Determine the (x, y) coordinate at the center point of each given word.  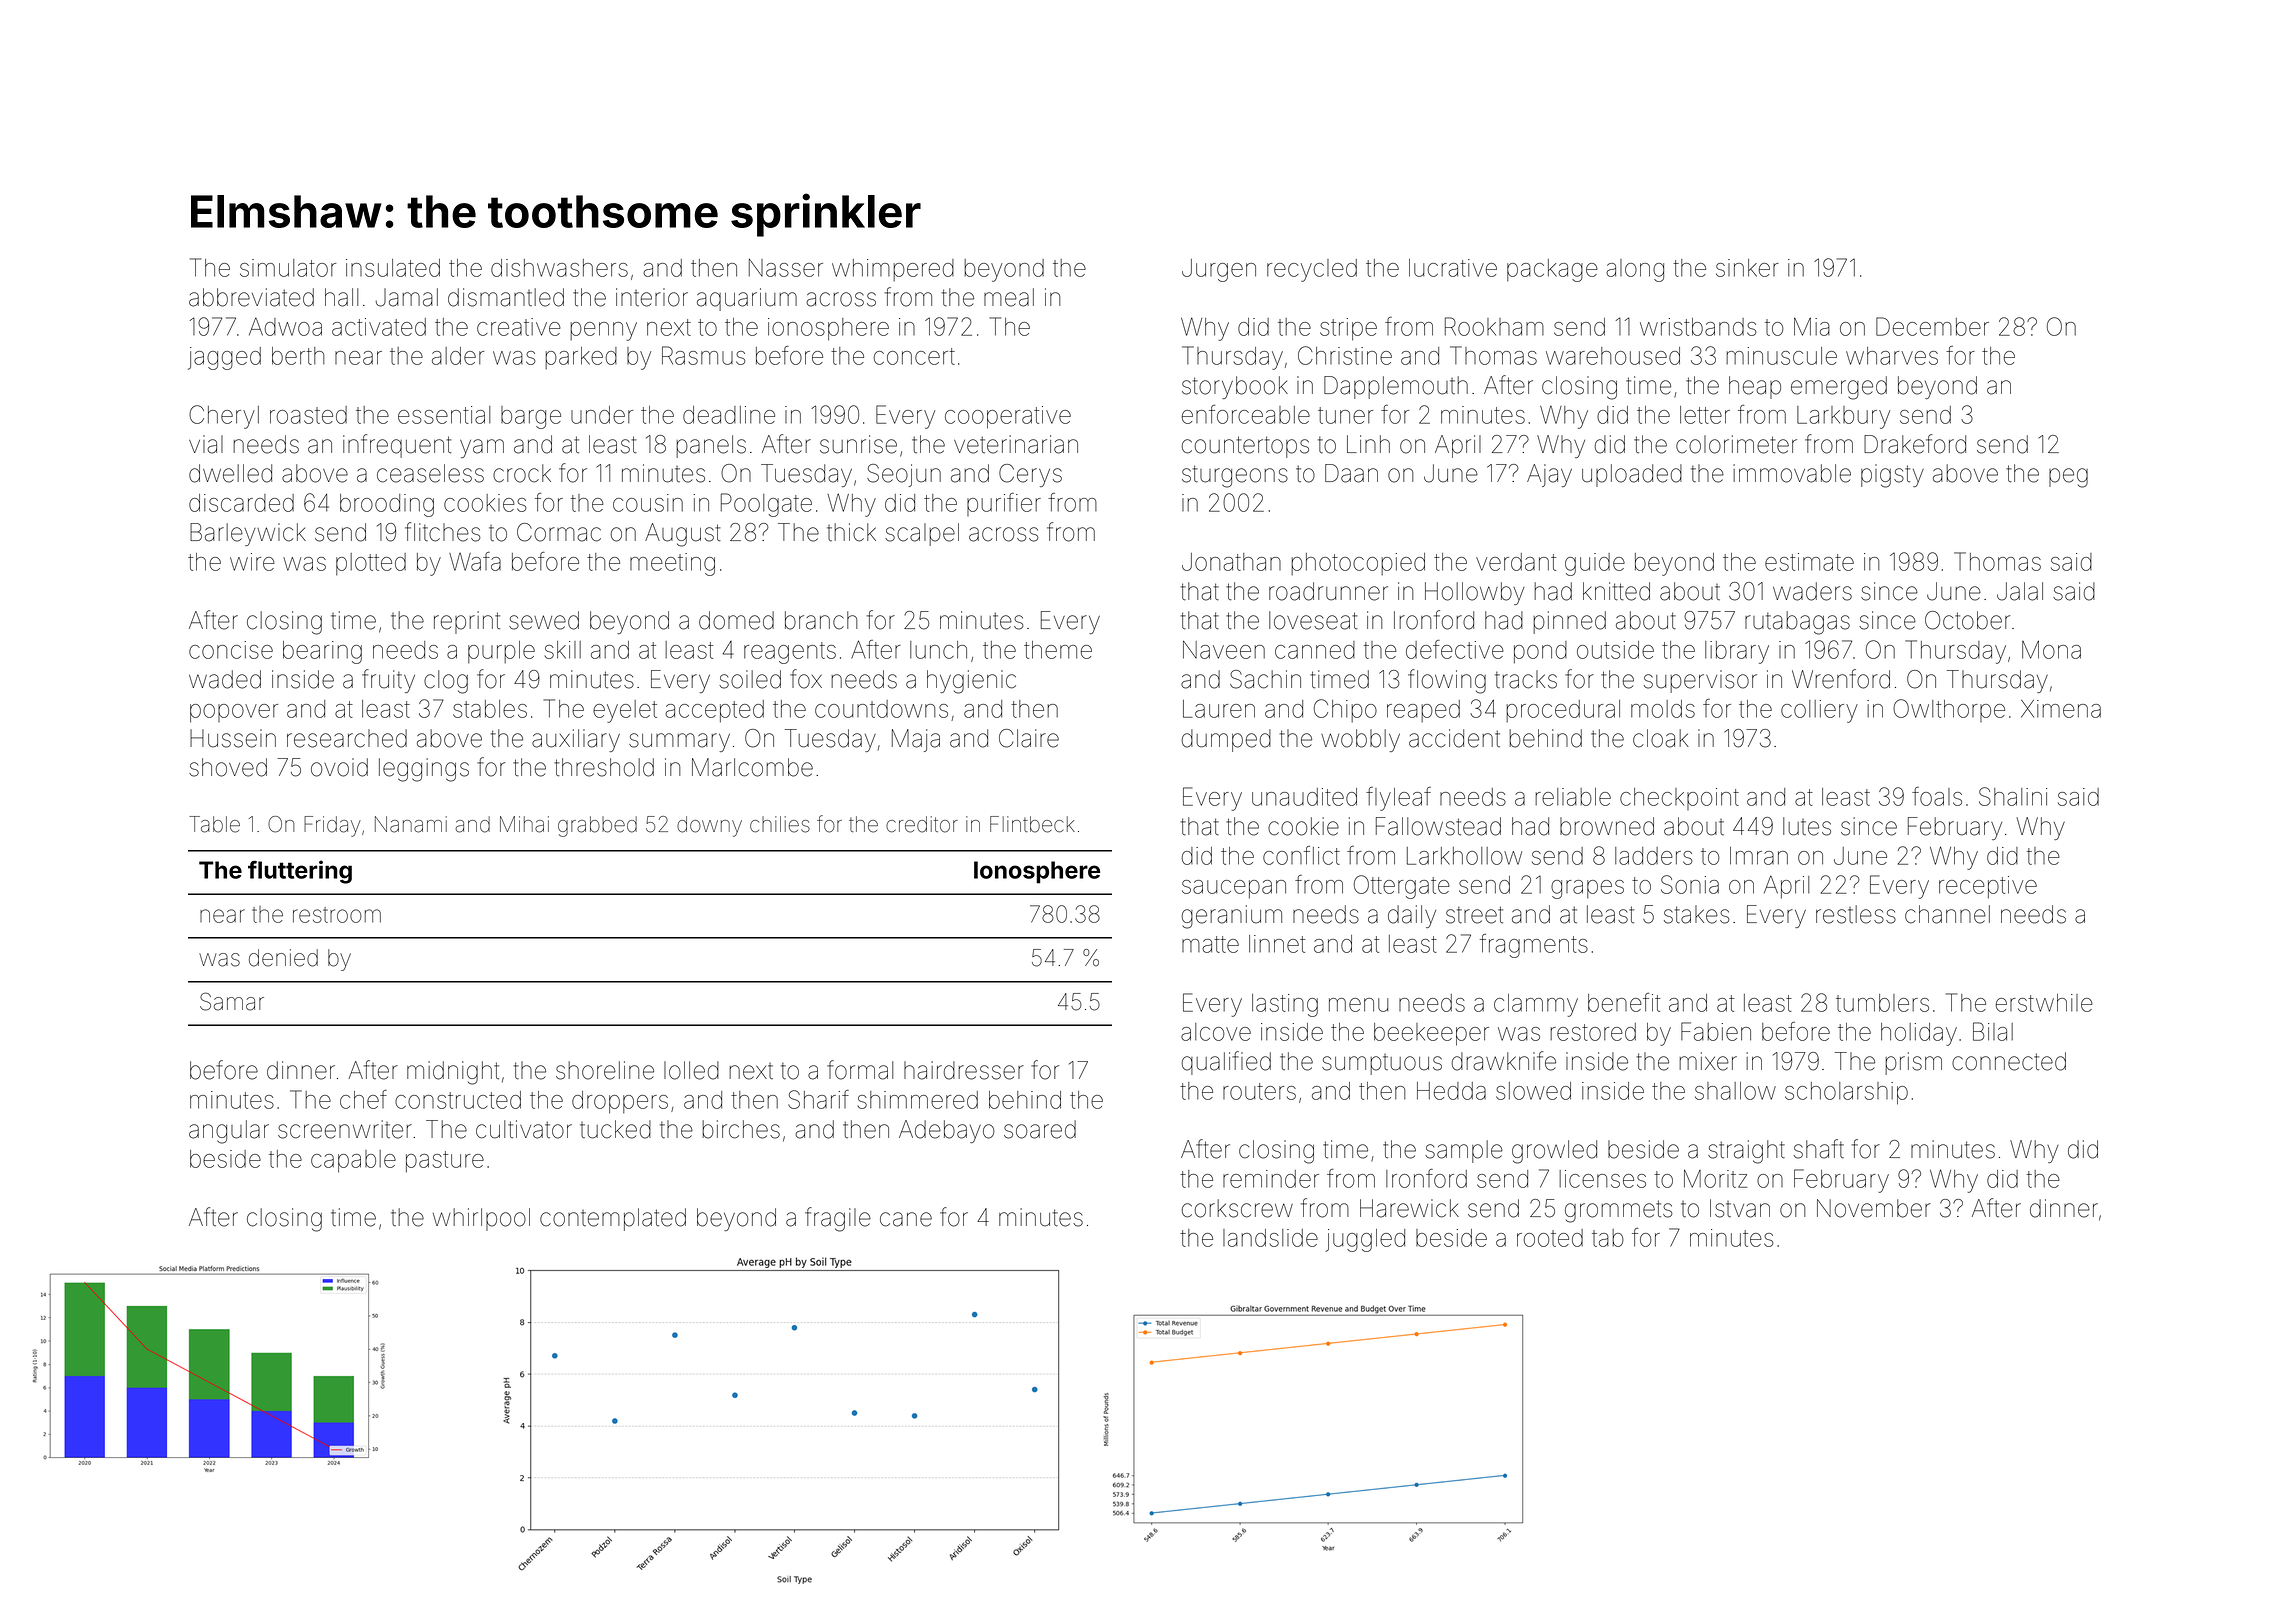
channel (1947, 914)
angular (229, 1132)
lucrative (1453, 268)
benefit (1624, 1002)
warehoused (1613, 356)
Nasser (786, 268)
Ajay (1549, 475)
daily (1412, 916)
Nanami (411, 824)
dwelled (230, 473)
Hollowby (1475, 593)
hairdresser (964, 1070)
